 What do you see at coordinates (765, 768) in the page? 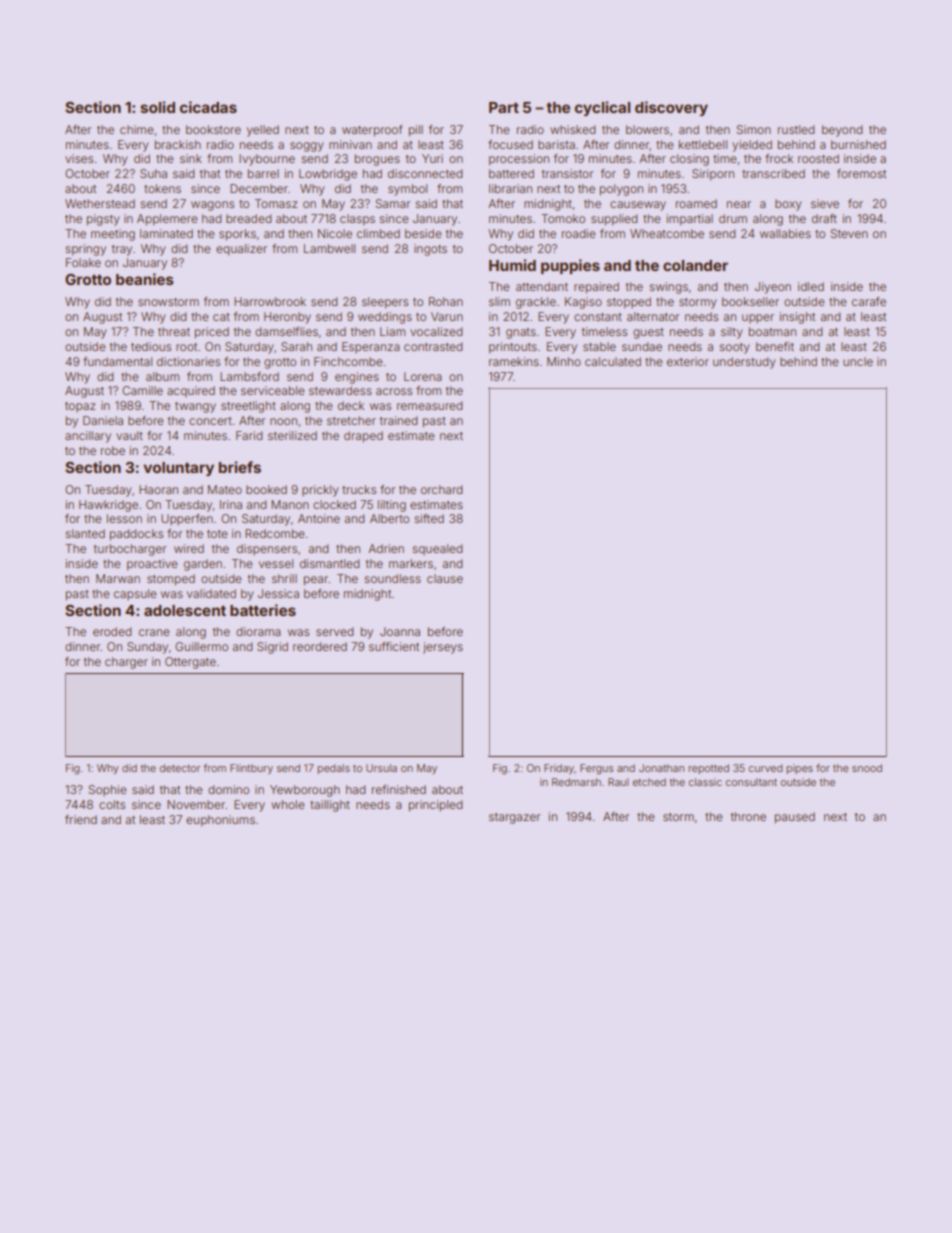
I see `curved` at bounding box center [765, 768].
